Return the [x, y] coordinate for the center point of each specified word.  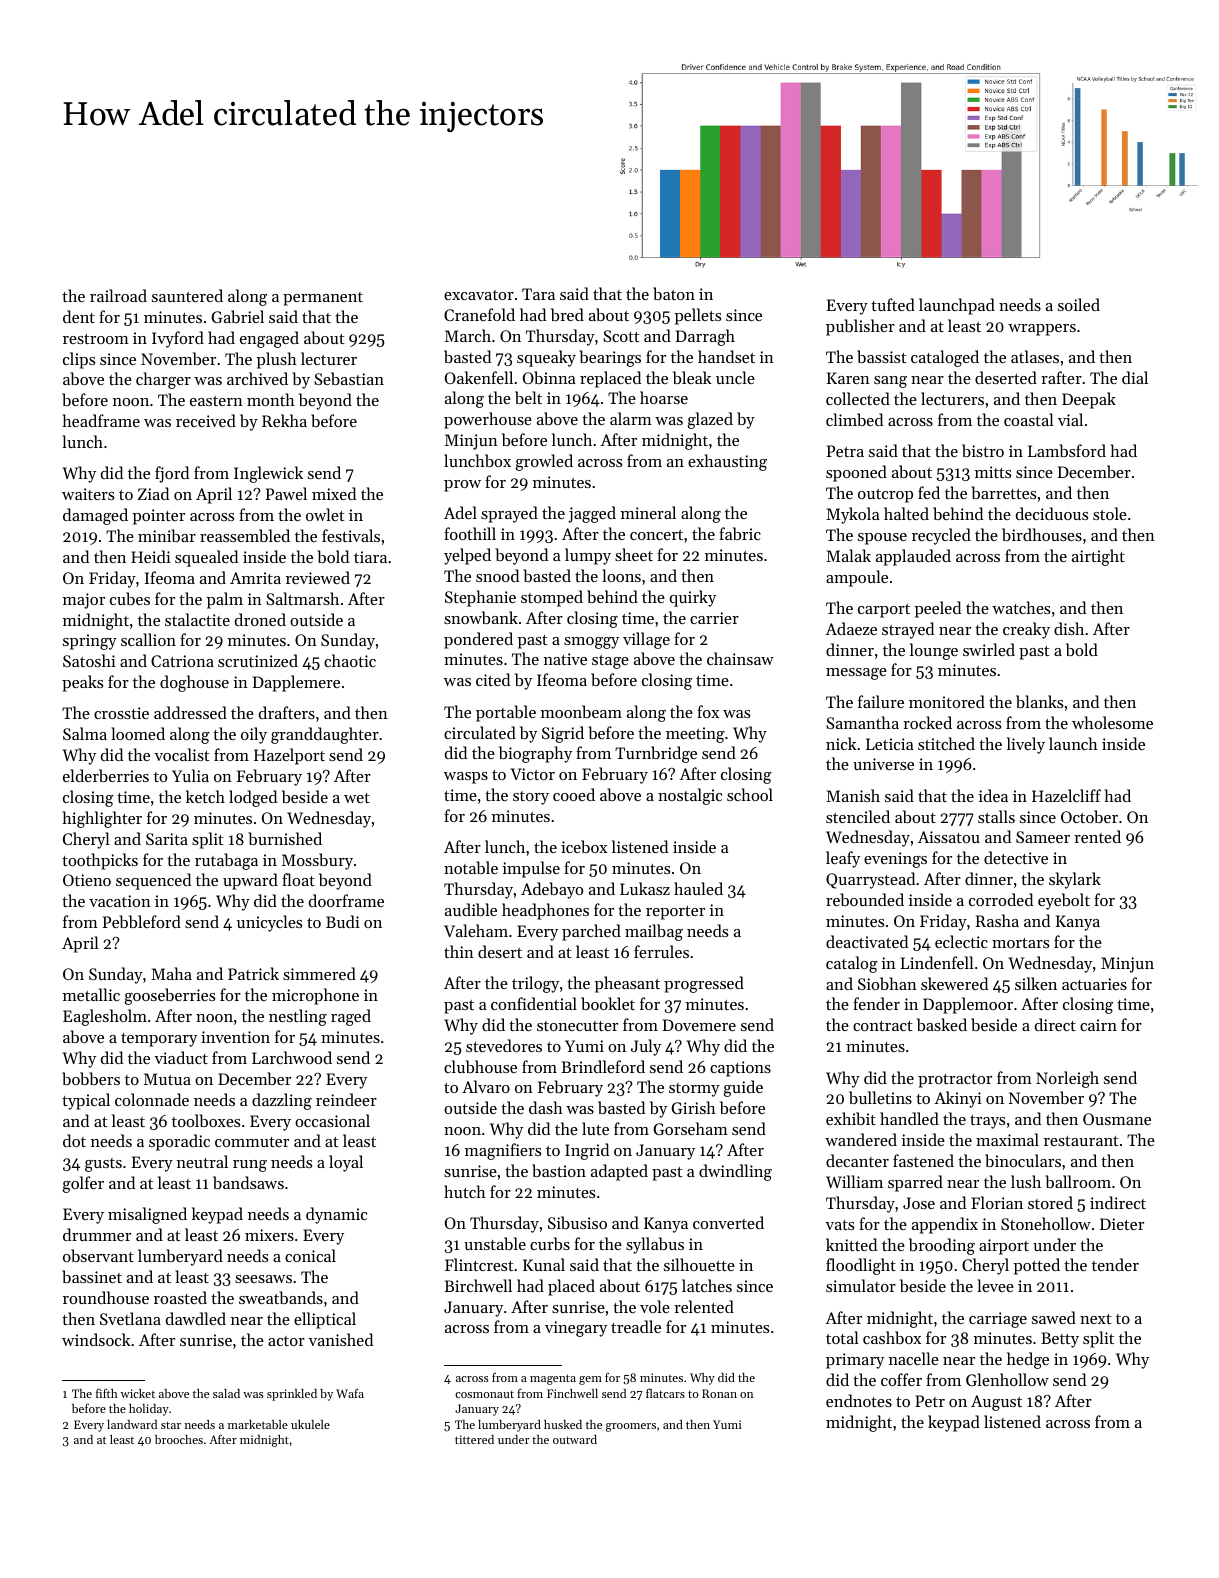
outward [575, 1439]
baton [674, 293]
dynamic [336, 1215]
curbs [550, 1243]
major [84, 601]
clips [79, 360]
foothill [470, 533]
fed [929, 492]
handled [909, 1118]
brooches [179, 1439]
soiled [1079, 304]
